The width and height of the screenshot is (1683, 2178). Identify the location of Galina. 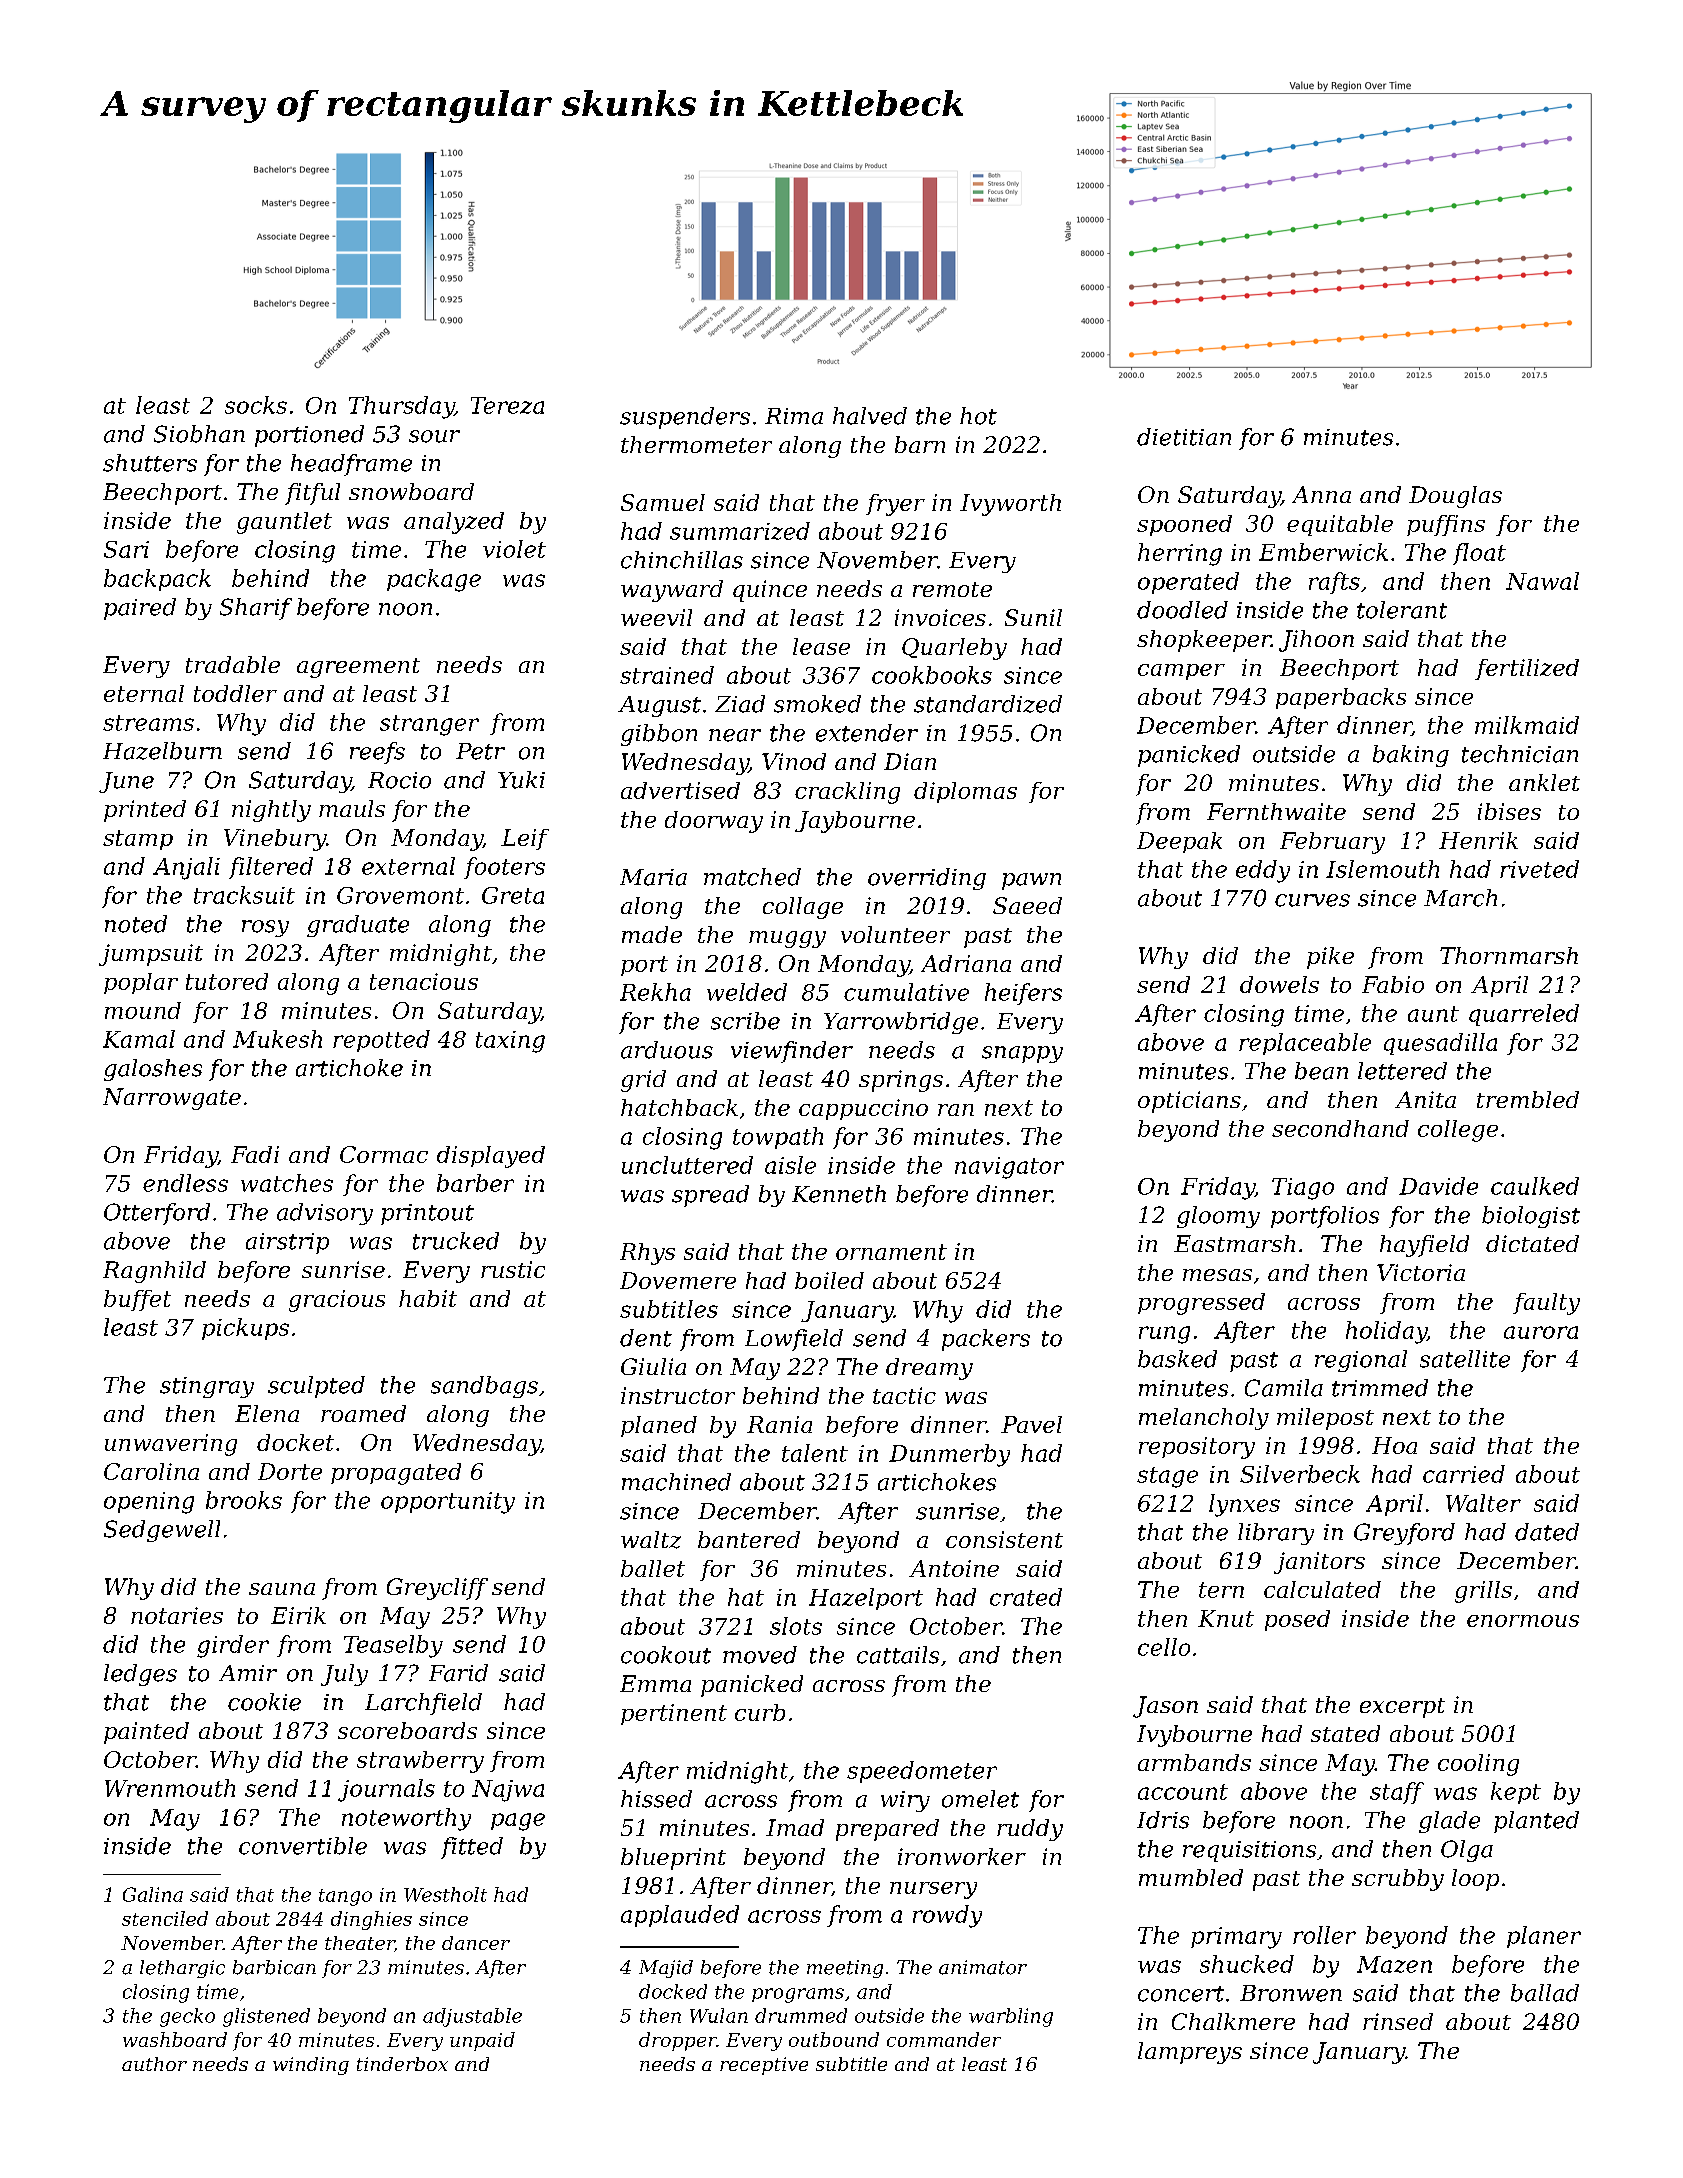
(153, 1894).
